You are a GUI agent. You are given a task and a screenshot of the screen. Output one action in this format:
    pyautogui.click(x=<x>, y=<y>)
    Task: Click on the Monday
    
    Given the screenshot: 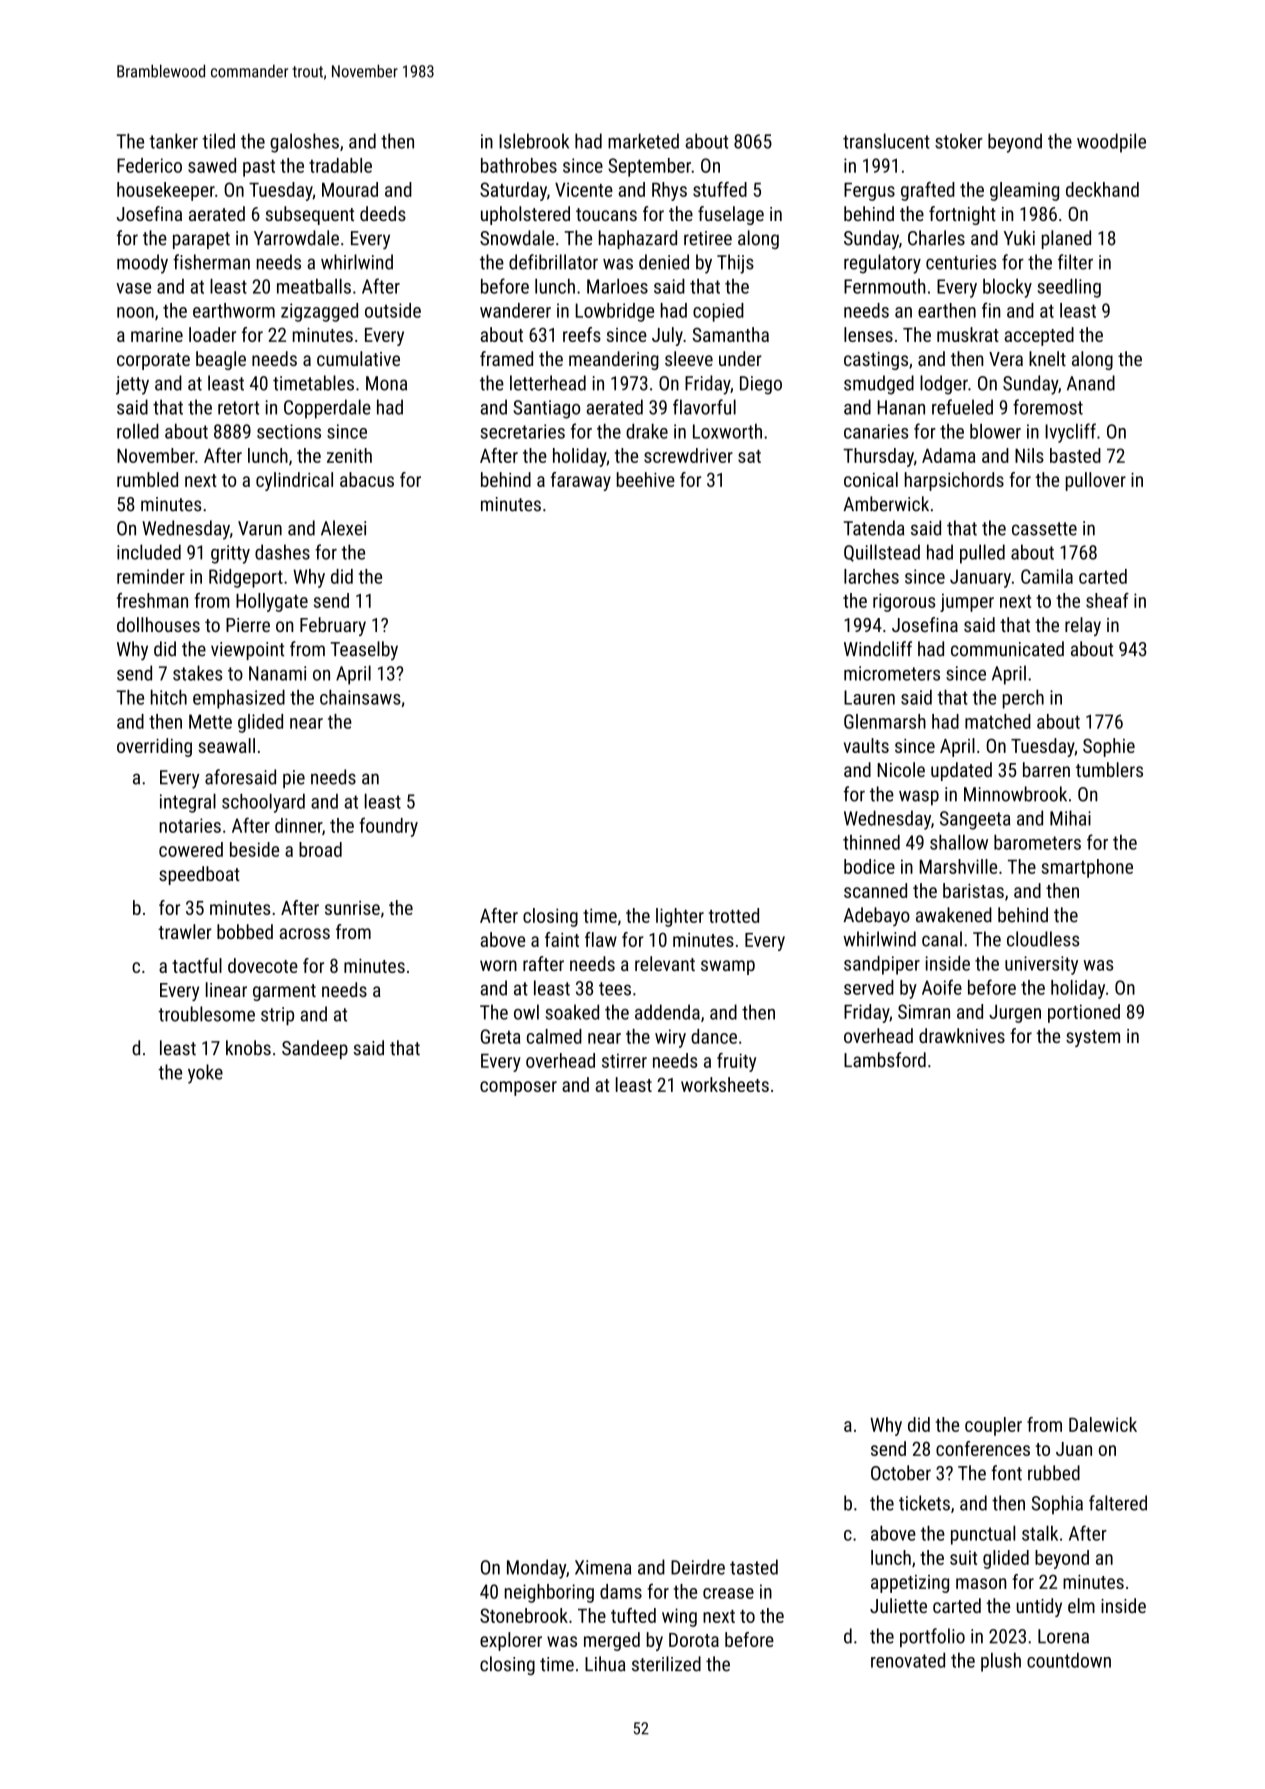 What is the action you would take?
    pyautogui.click(x=536, y=1569)
